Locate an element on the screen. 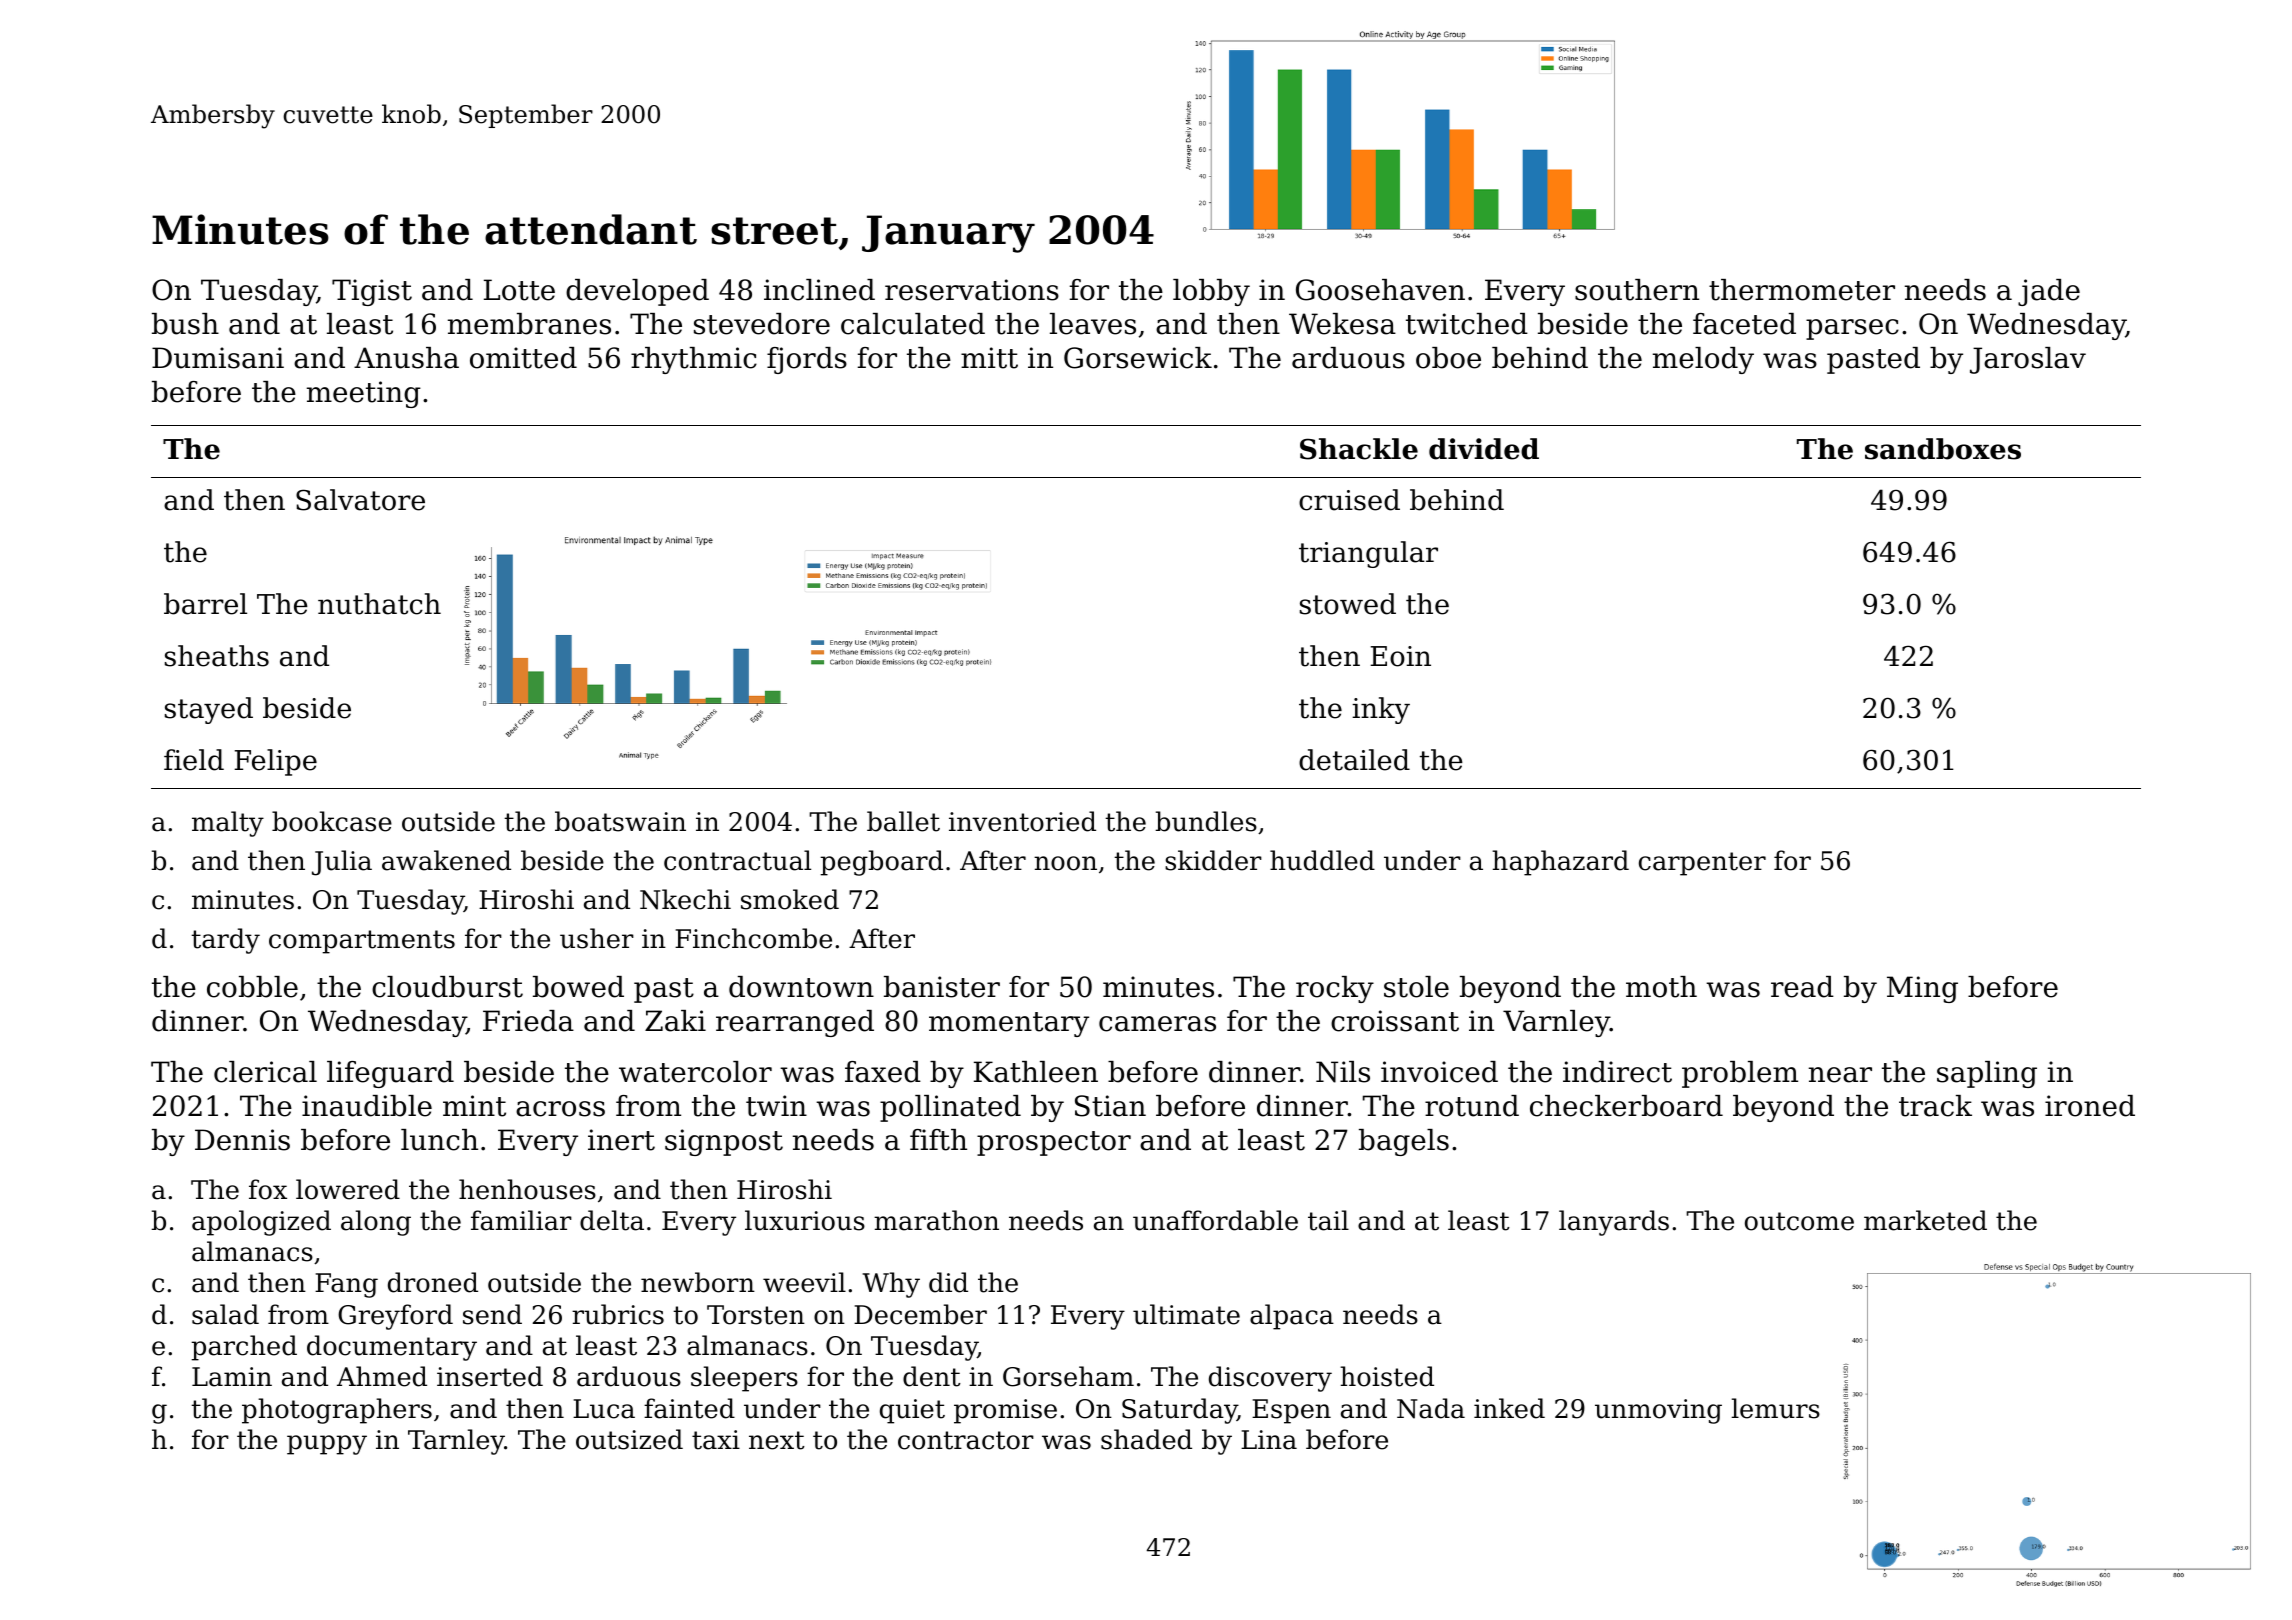 The image size is (2292, 1620). puppy is located at coordinates (327, 1445).
